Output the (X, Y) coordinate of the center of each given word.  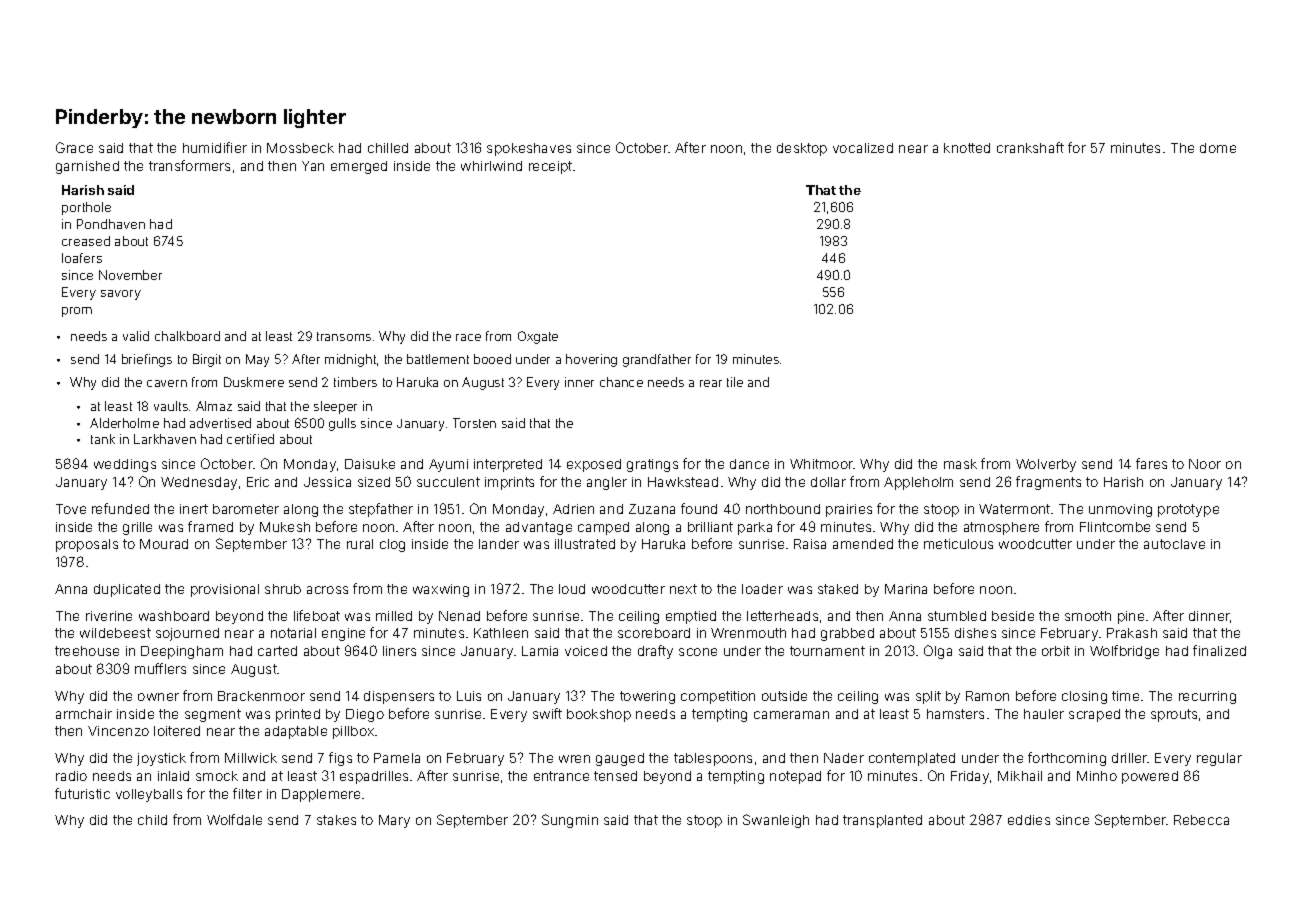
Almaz (214, 406)
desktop (802, 149)
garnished (87, 167)
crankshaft (1030, 147)
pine (1131, 617)
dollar (828, 482)
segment (213, 715)
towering (647, 697)
